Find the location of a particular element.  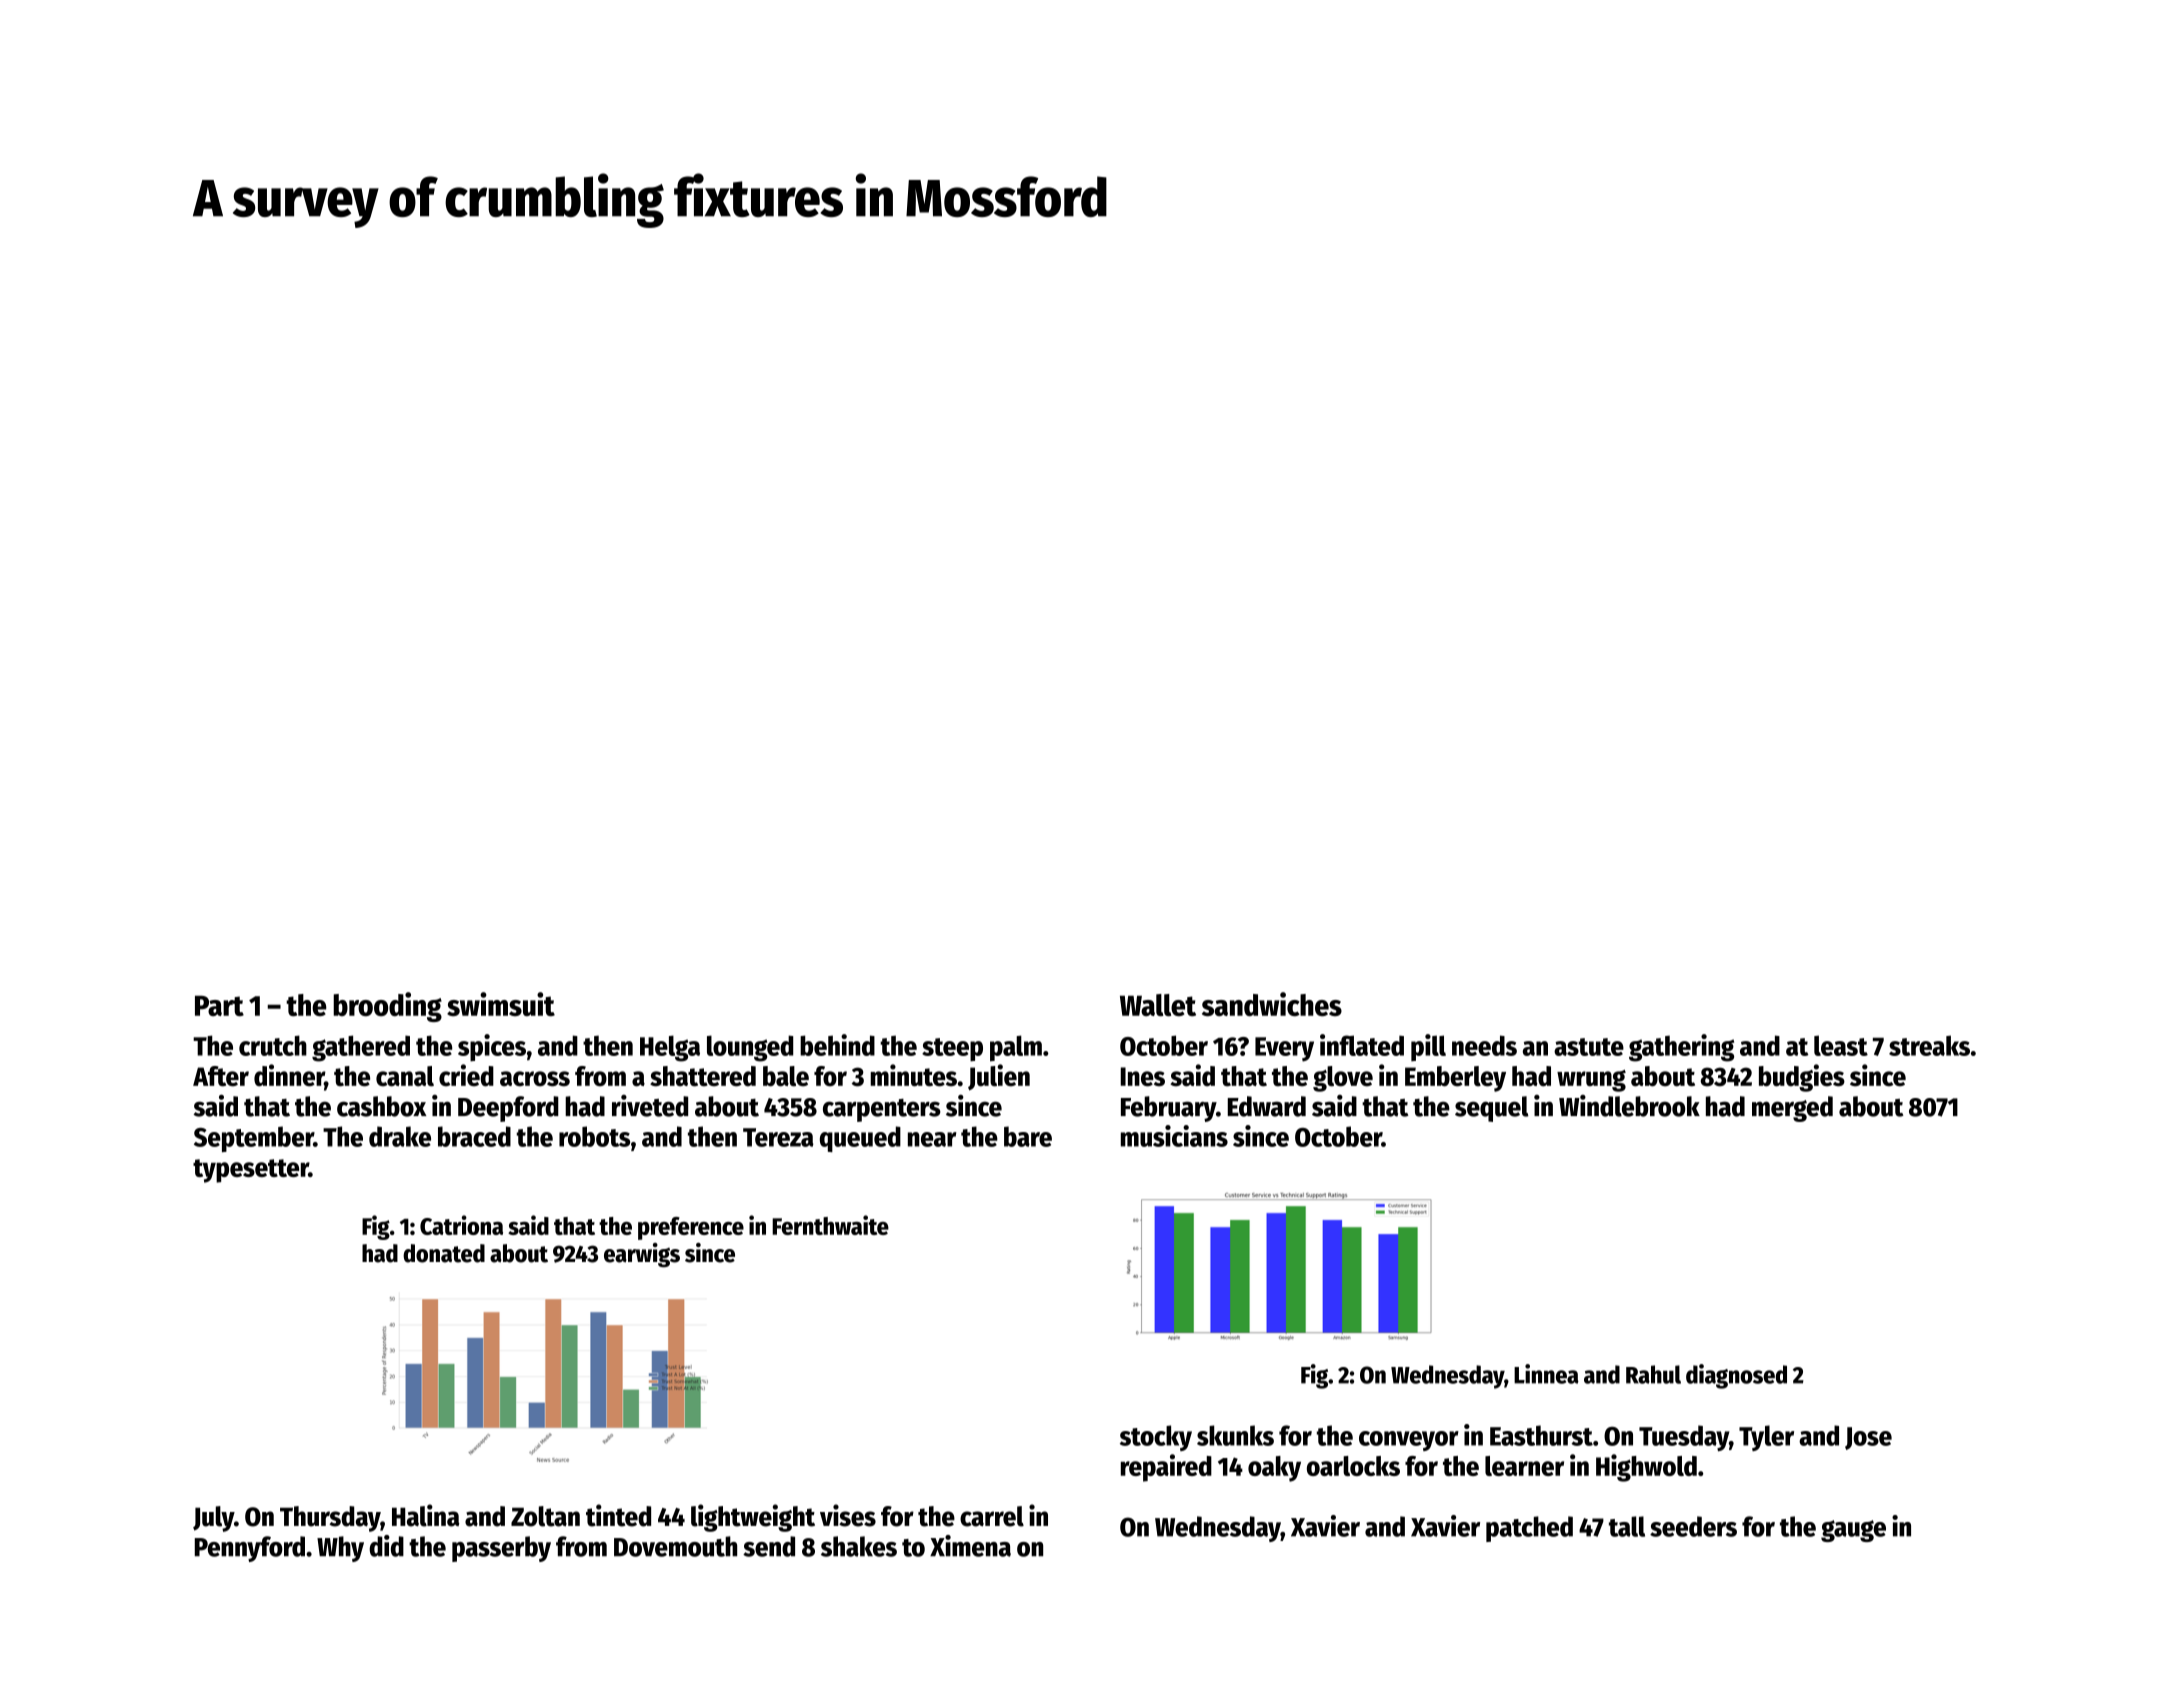

oarlocks is located at coordinates (1353, 1466).
